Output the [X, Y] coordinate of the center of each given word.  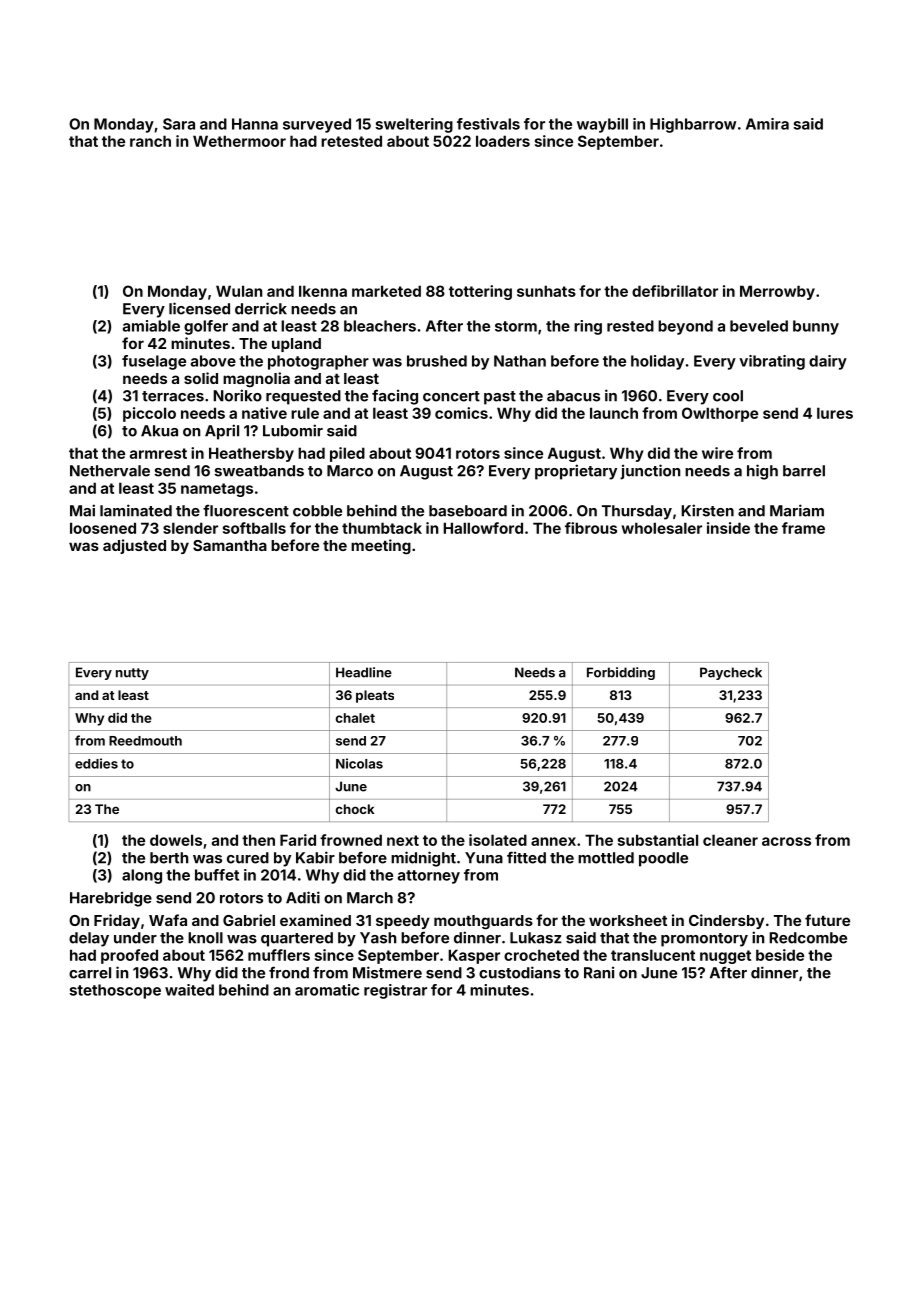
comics [461, 413]
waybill [602, 125]
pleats [375, 696]
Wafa [168, 920]
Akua [159, 431]
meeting [381, 547]
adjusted [134, 546]
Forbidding [621, 673]
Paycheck [731, 673]
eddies [96, 763]
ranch [150, 141]
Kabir [315, 857]
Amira [767, 124]
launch [614, 413]
